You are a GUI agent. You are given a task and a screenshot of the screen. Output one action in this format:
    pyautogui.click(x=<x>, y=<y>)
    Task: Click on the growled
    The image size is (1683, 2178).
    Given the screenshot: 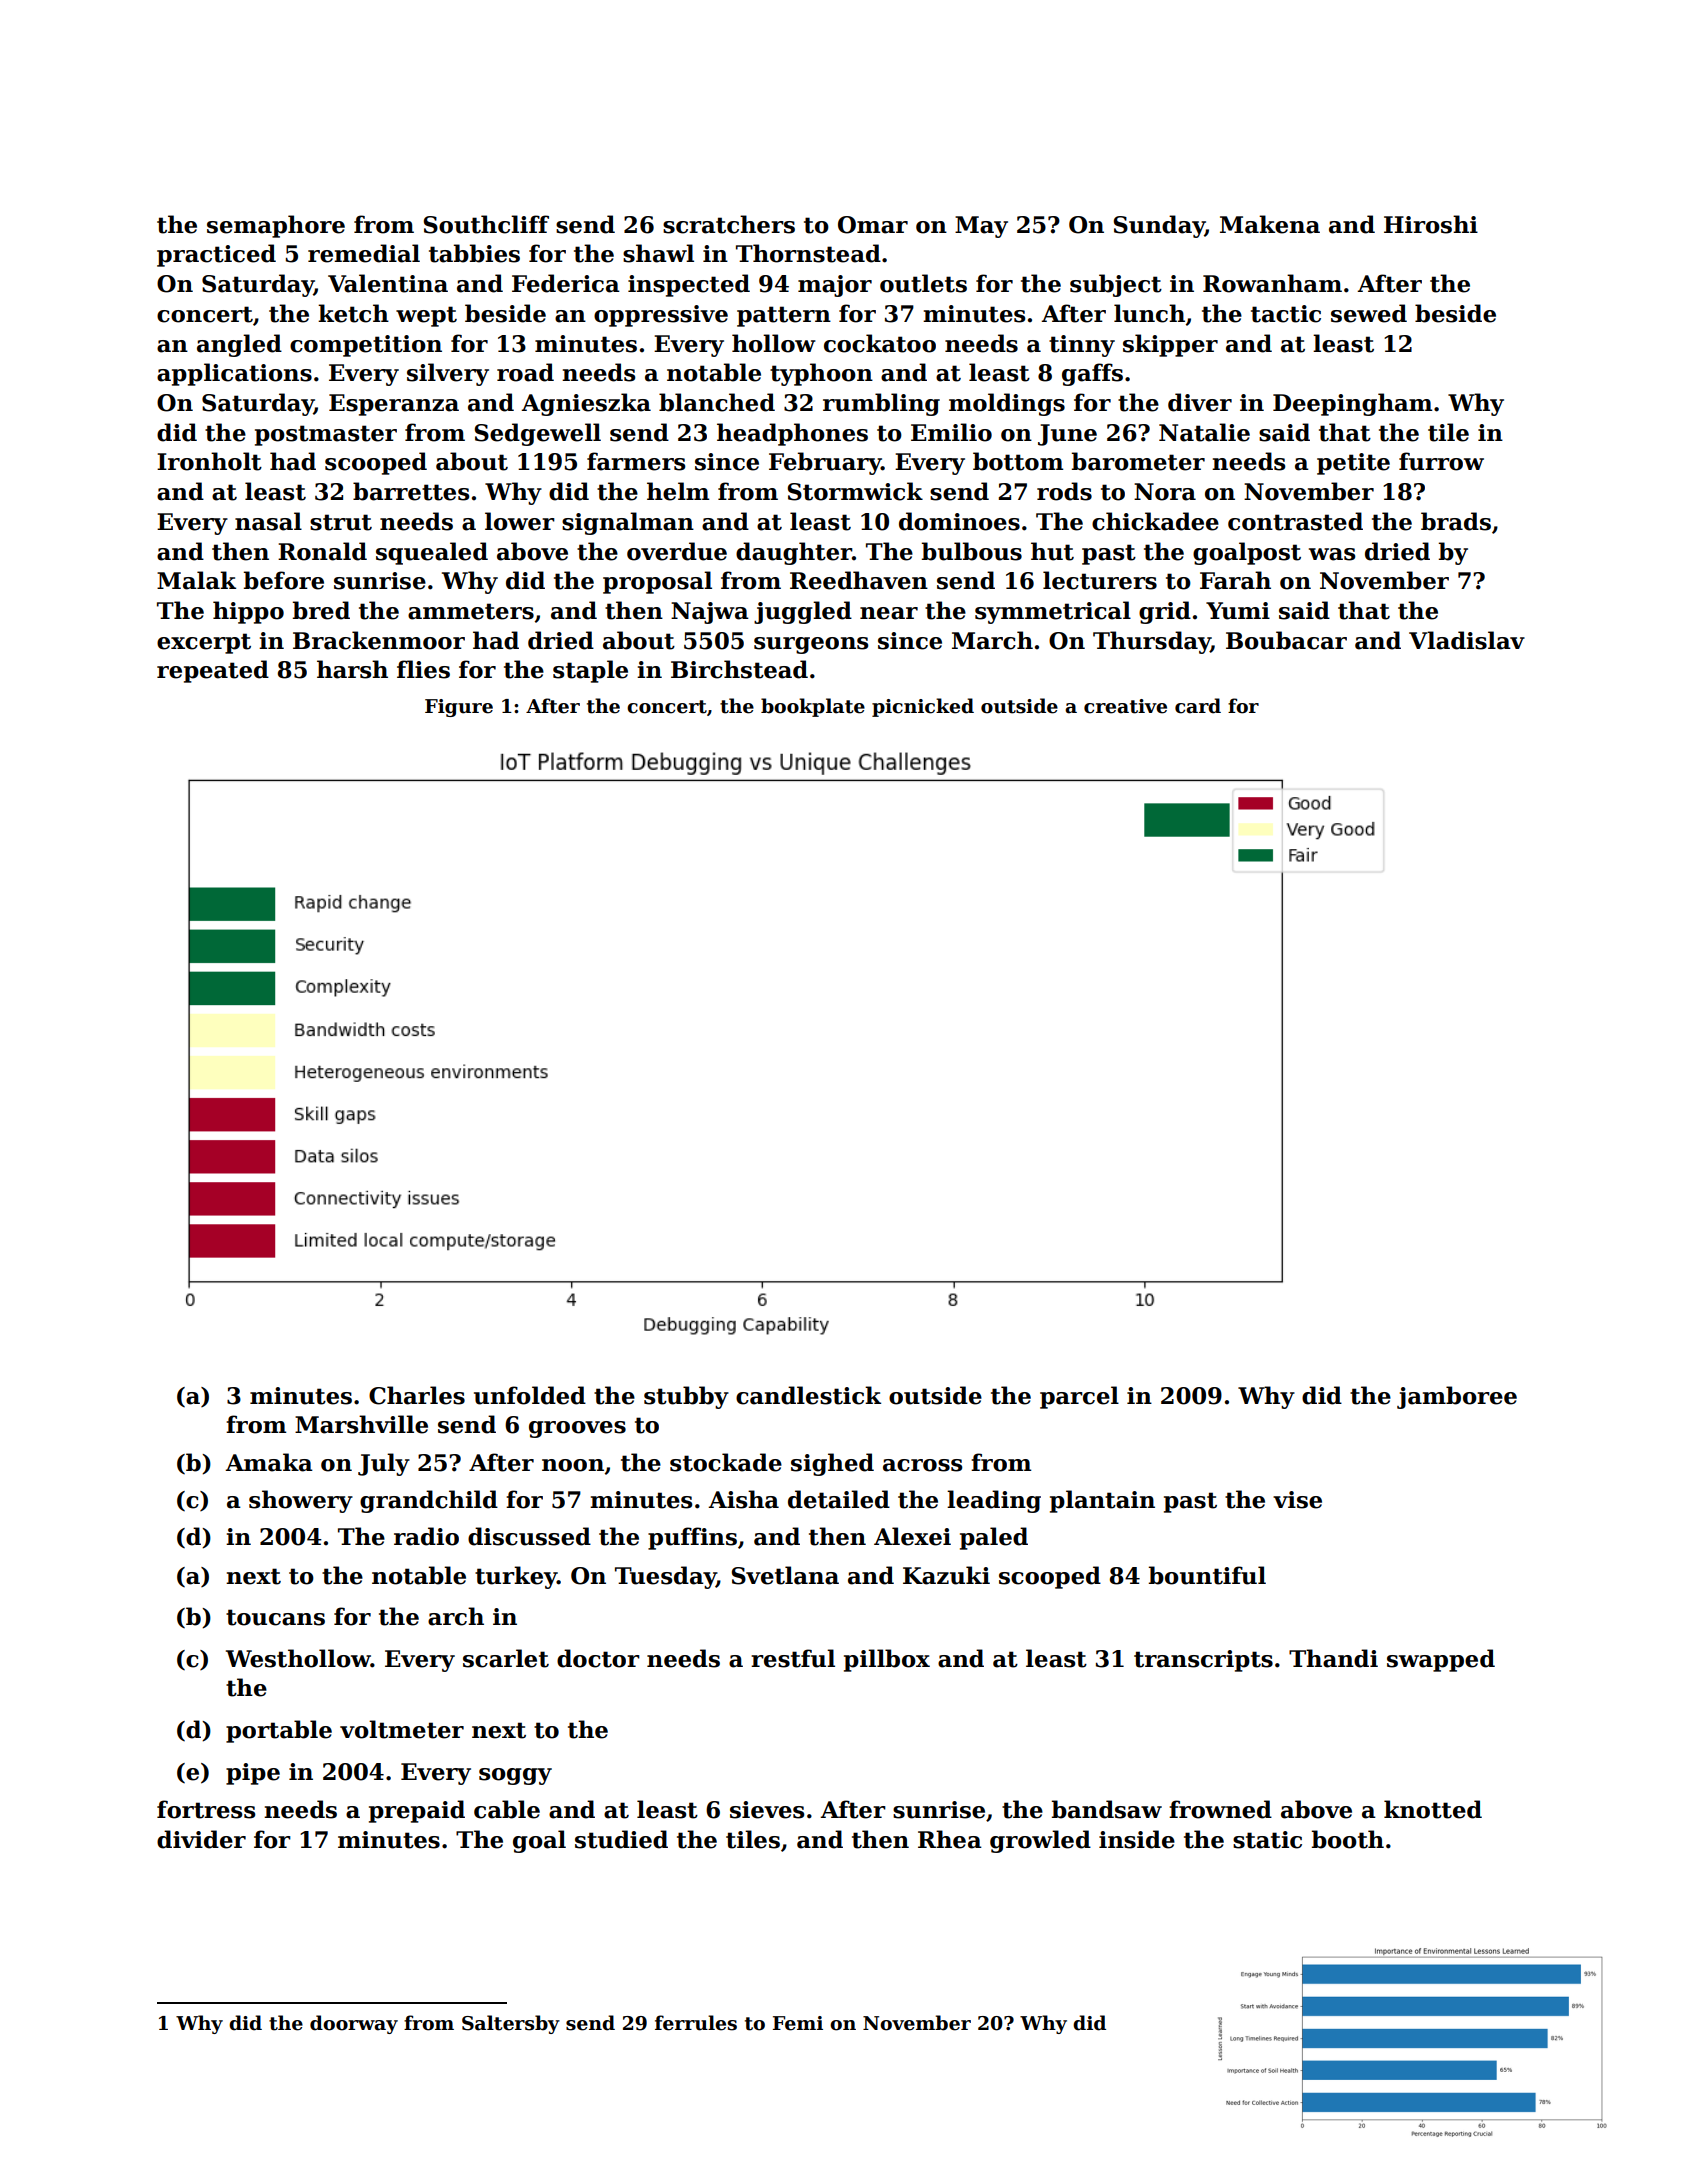 What is the action you would take?
    pyautogui.click(x=1040, y=1841)
